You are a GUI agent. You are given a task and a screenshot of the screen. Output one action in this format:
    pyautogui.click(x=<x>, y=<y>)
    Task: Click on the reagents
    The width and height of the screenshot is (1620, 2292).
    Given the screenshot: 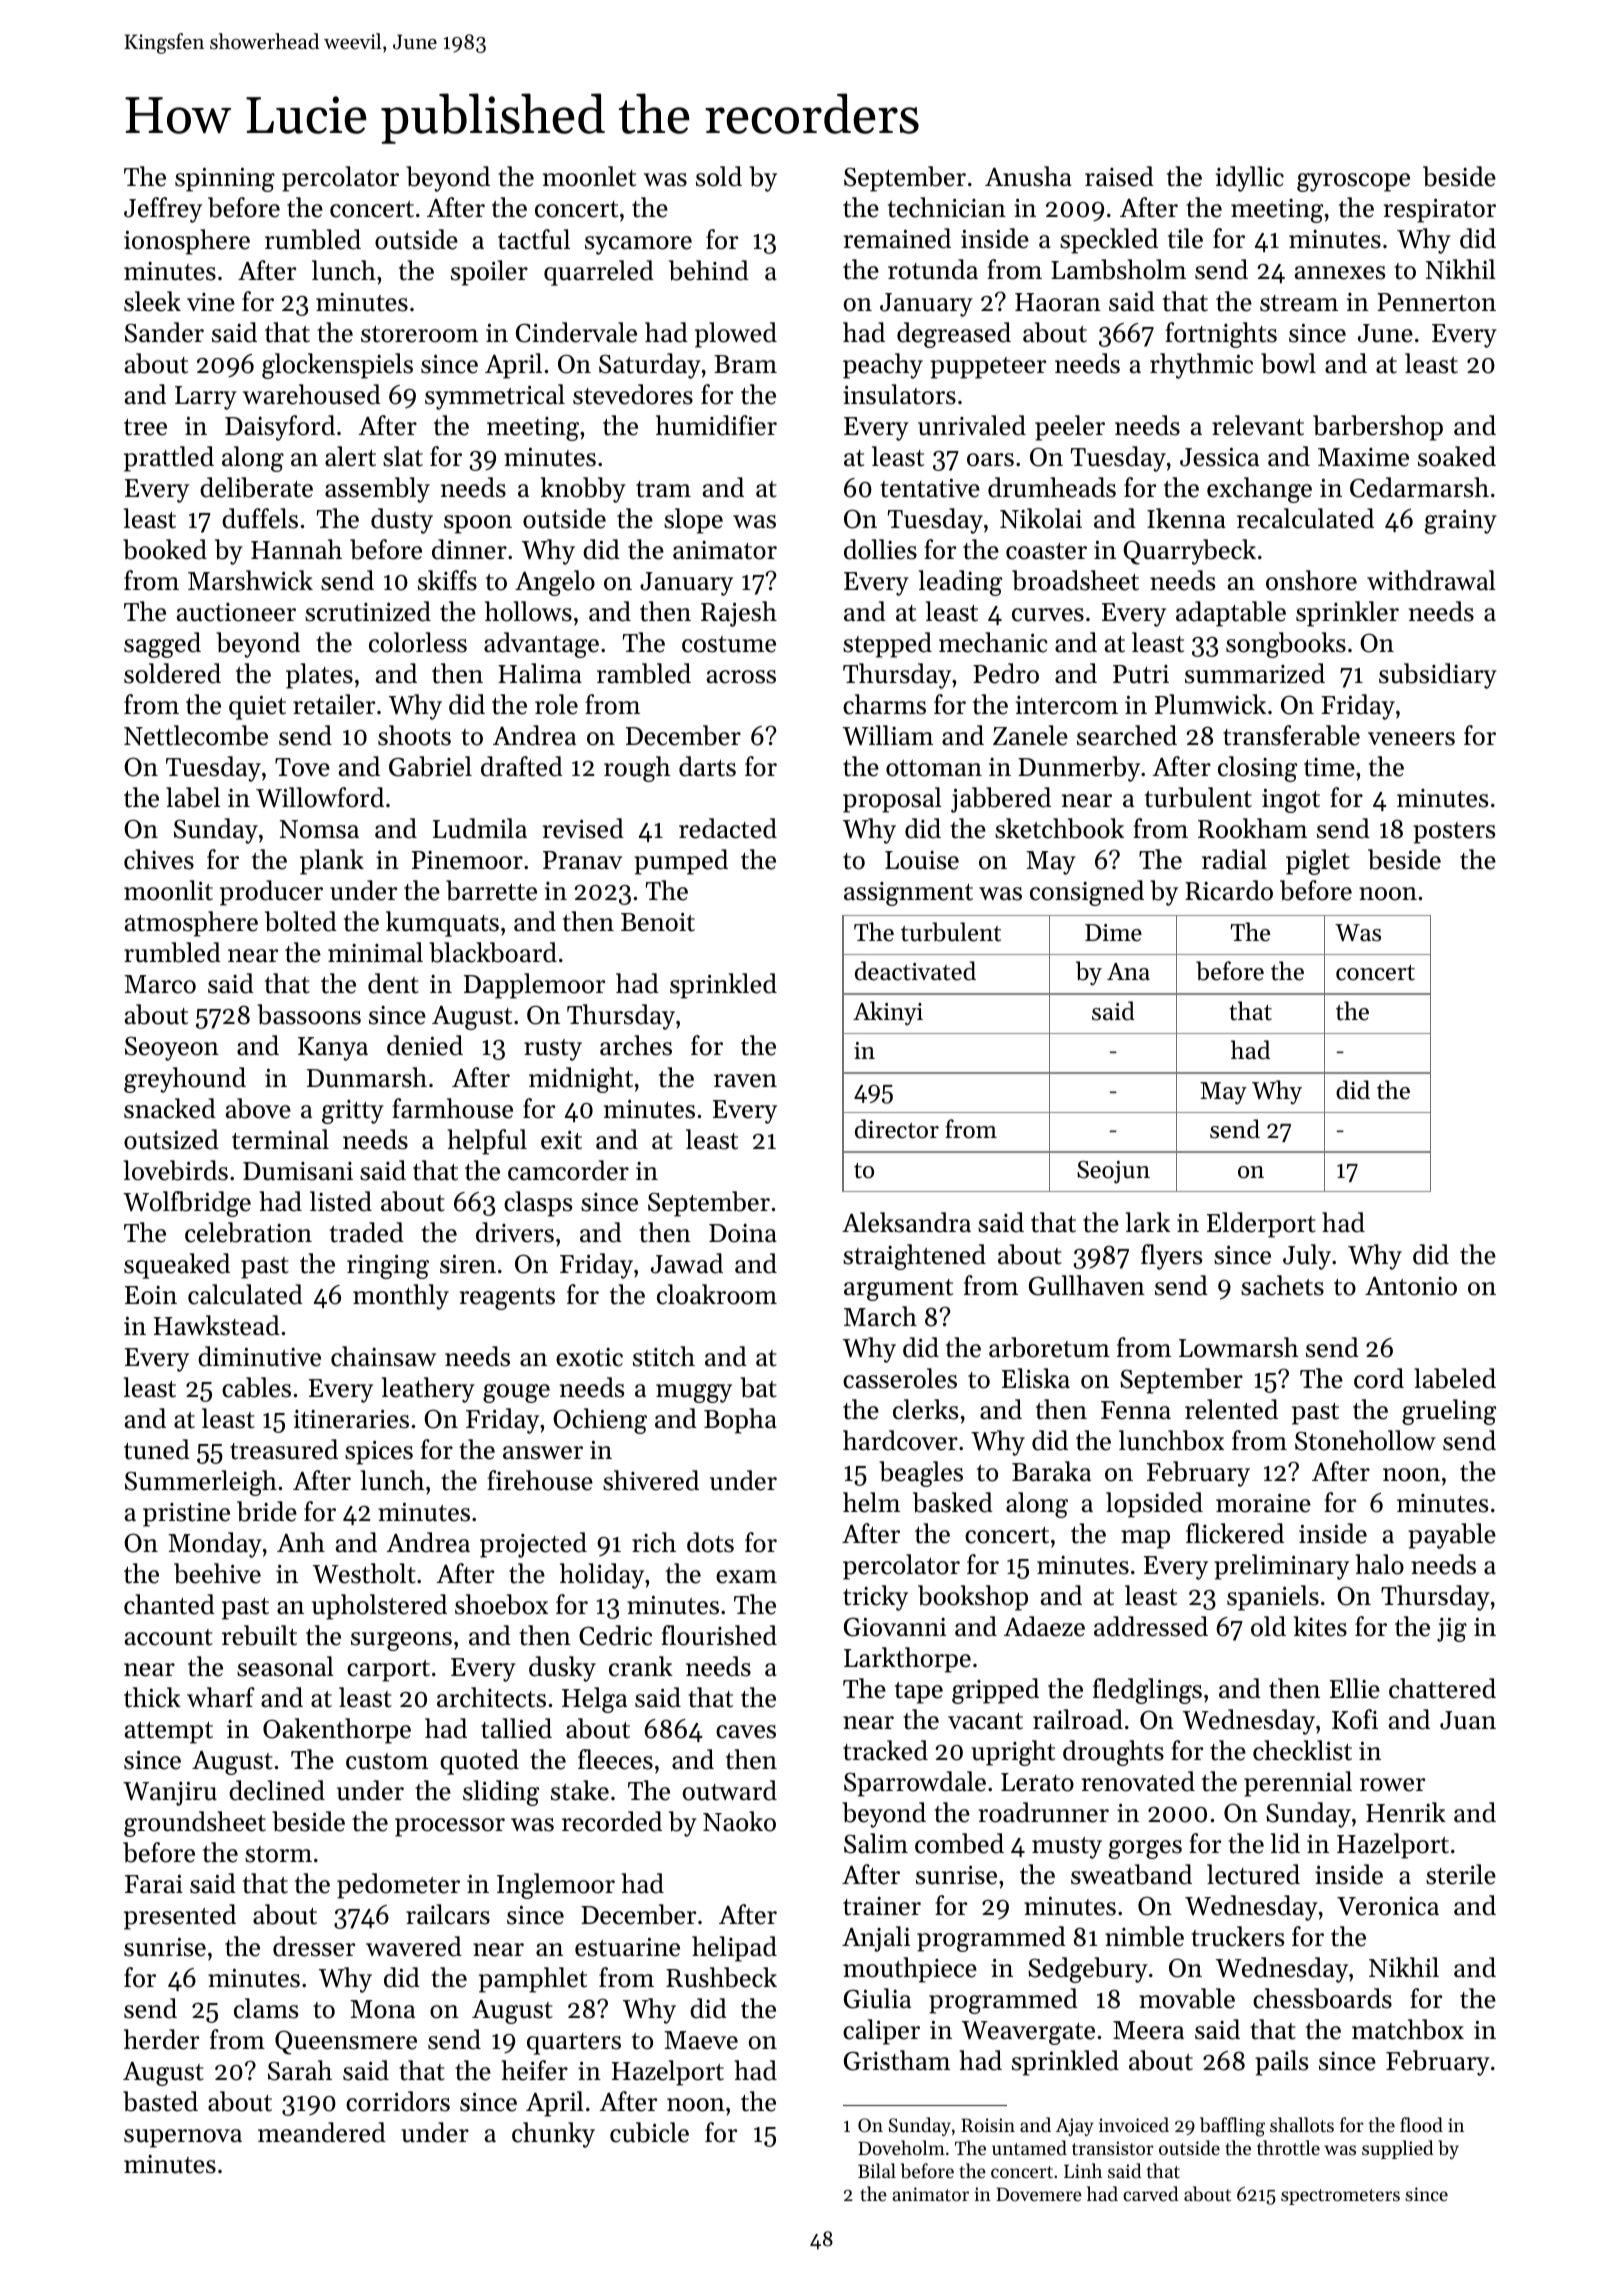 What is the action you would take?
    pyautogui.click(x=507, y=1299)
